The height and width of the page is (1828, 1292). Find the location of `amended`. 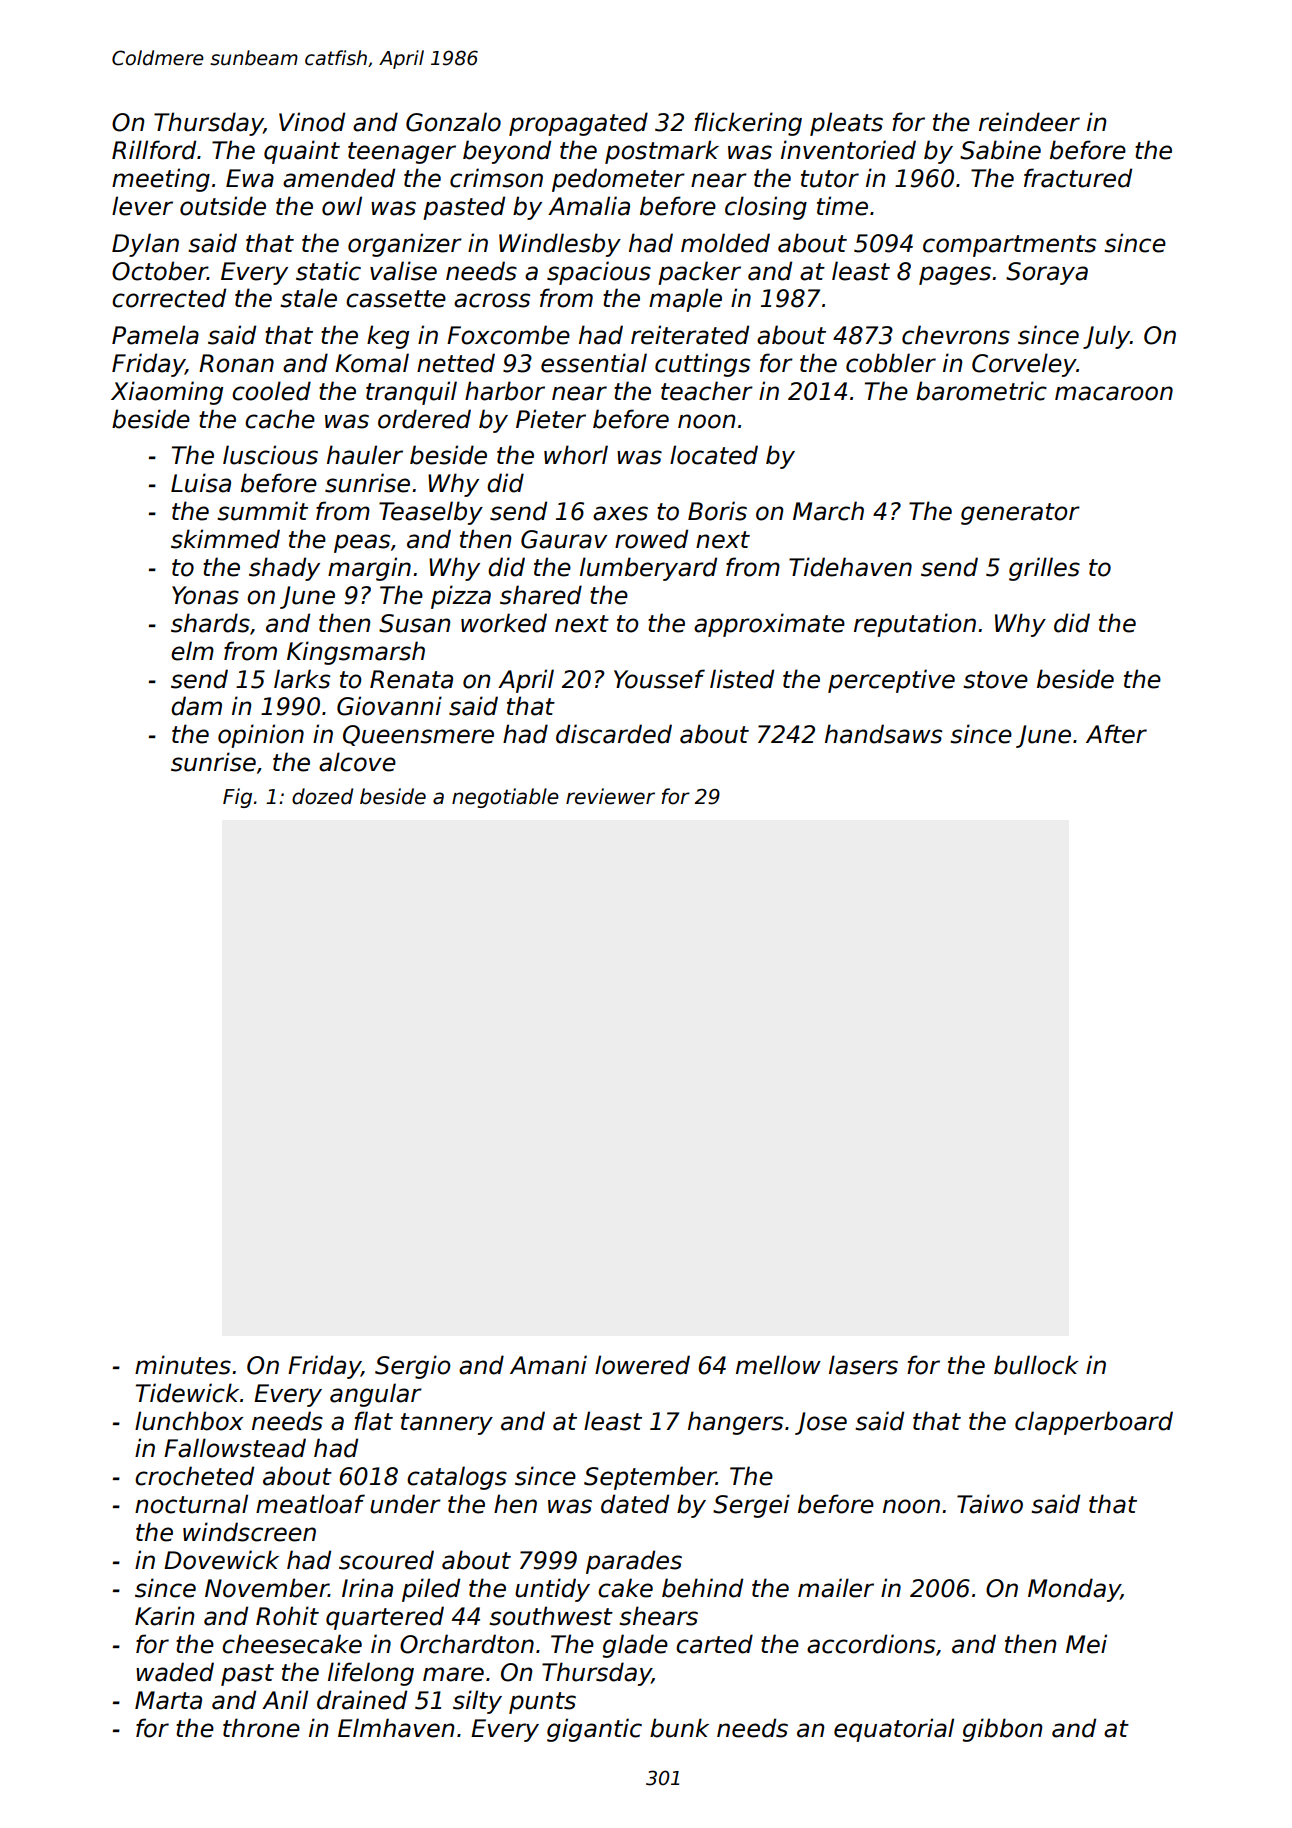

amended is located at coordinates (339, 178).
